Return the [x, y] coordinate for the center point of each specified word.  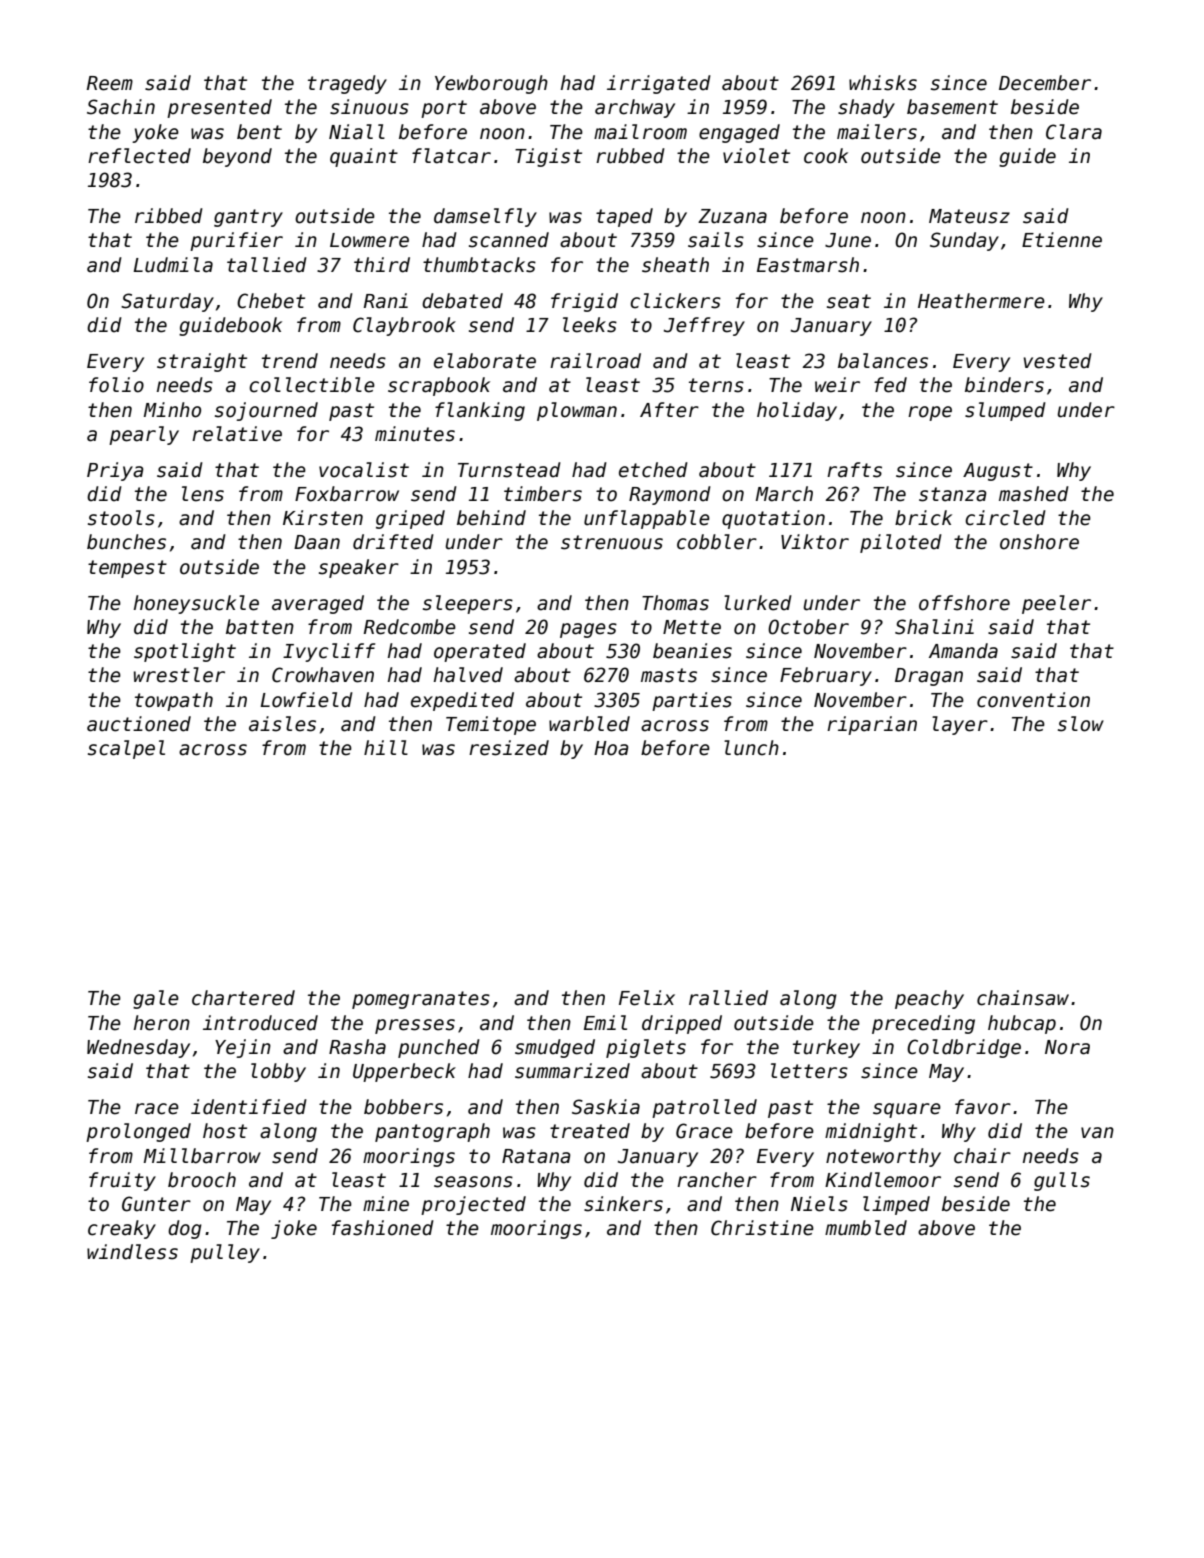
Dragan [929, 677]
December [1045, 83]
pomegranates [421, 1000]
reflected [139, 156]
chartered [243, 998]
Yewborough [491, 84]
